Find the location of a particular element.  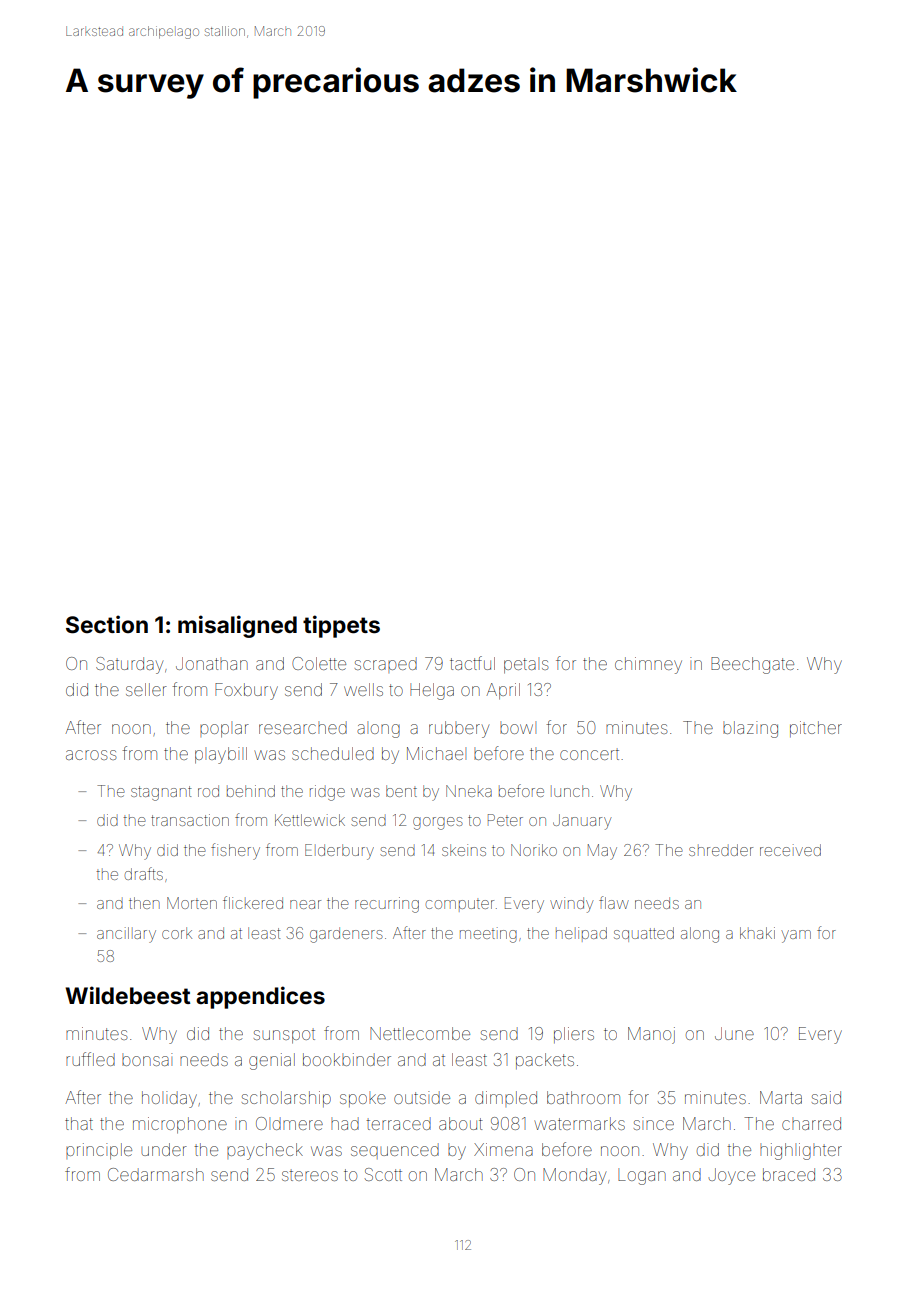

drafts is located at coordinates (144, 873).
